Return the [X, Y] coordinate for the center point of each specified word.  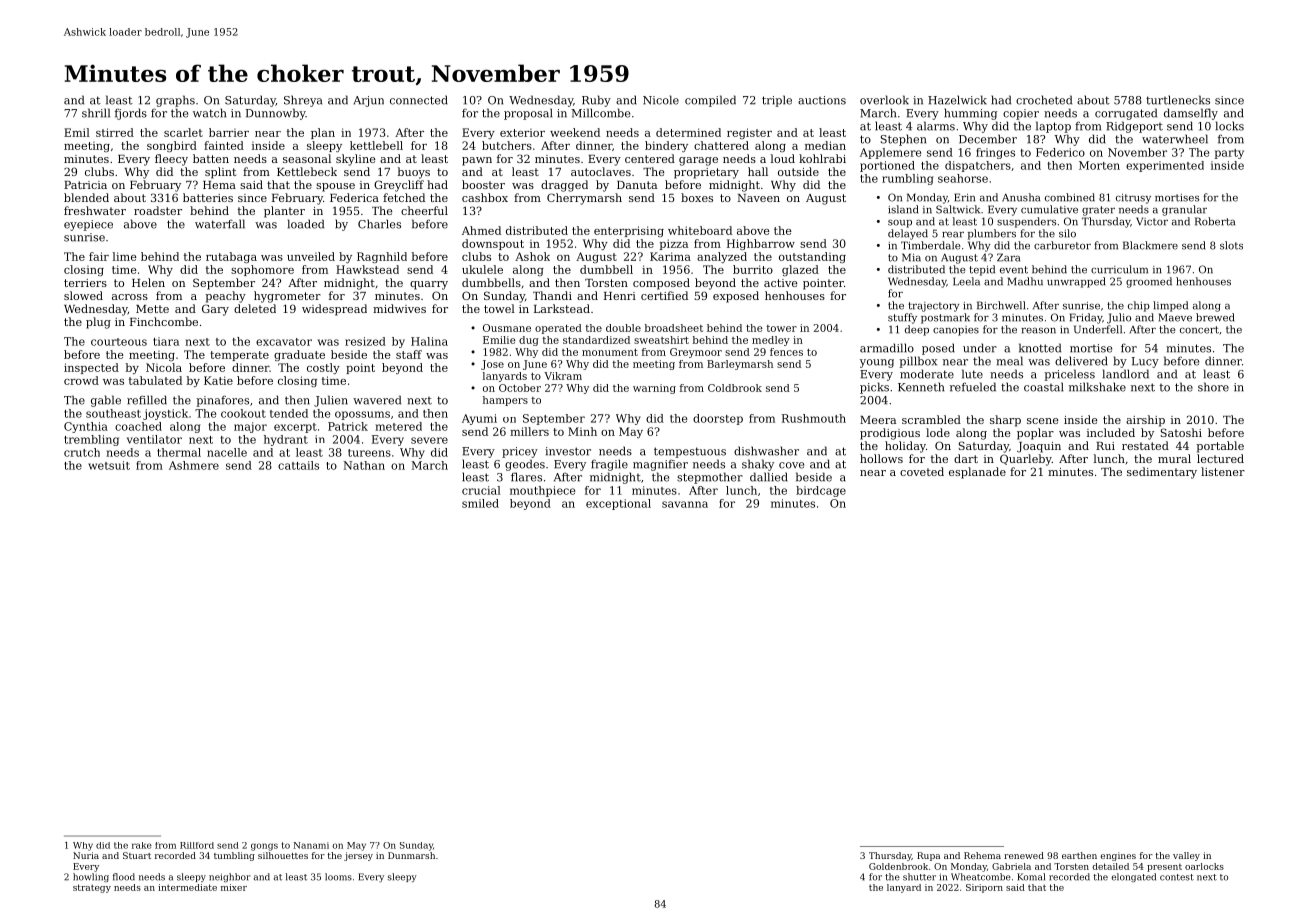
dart [966, 458]
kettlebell [376, 145]
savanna [685, 504]
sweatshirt [661, 340]
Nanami [311, 845]
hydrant [286, 440]
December [988, 139]
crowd [81, 380]
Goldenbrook [898, 866]
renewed [1024, 855]
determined [688, 132]
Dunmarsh [411, 855]
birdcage [821, 491]
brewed [1215, 317]
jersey [358, 856]
